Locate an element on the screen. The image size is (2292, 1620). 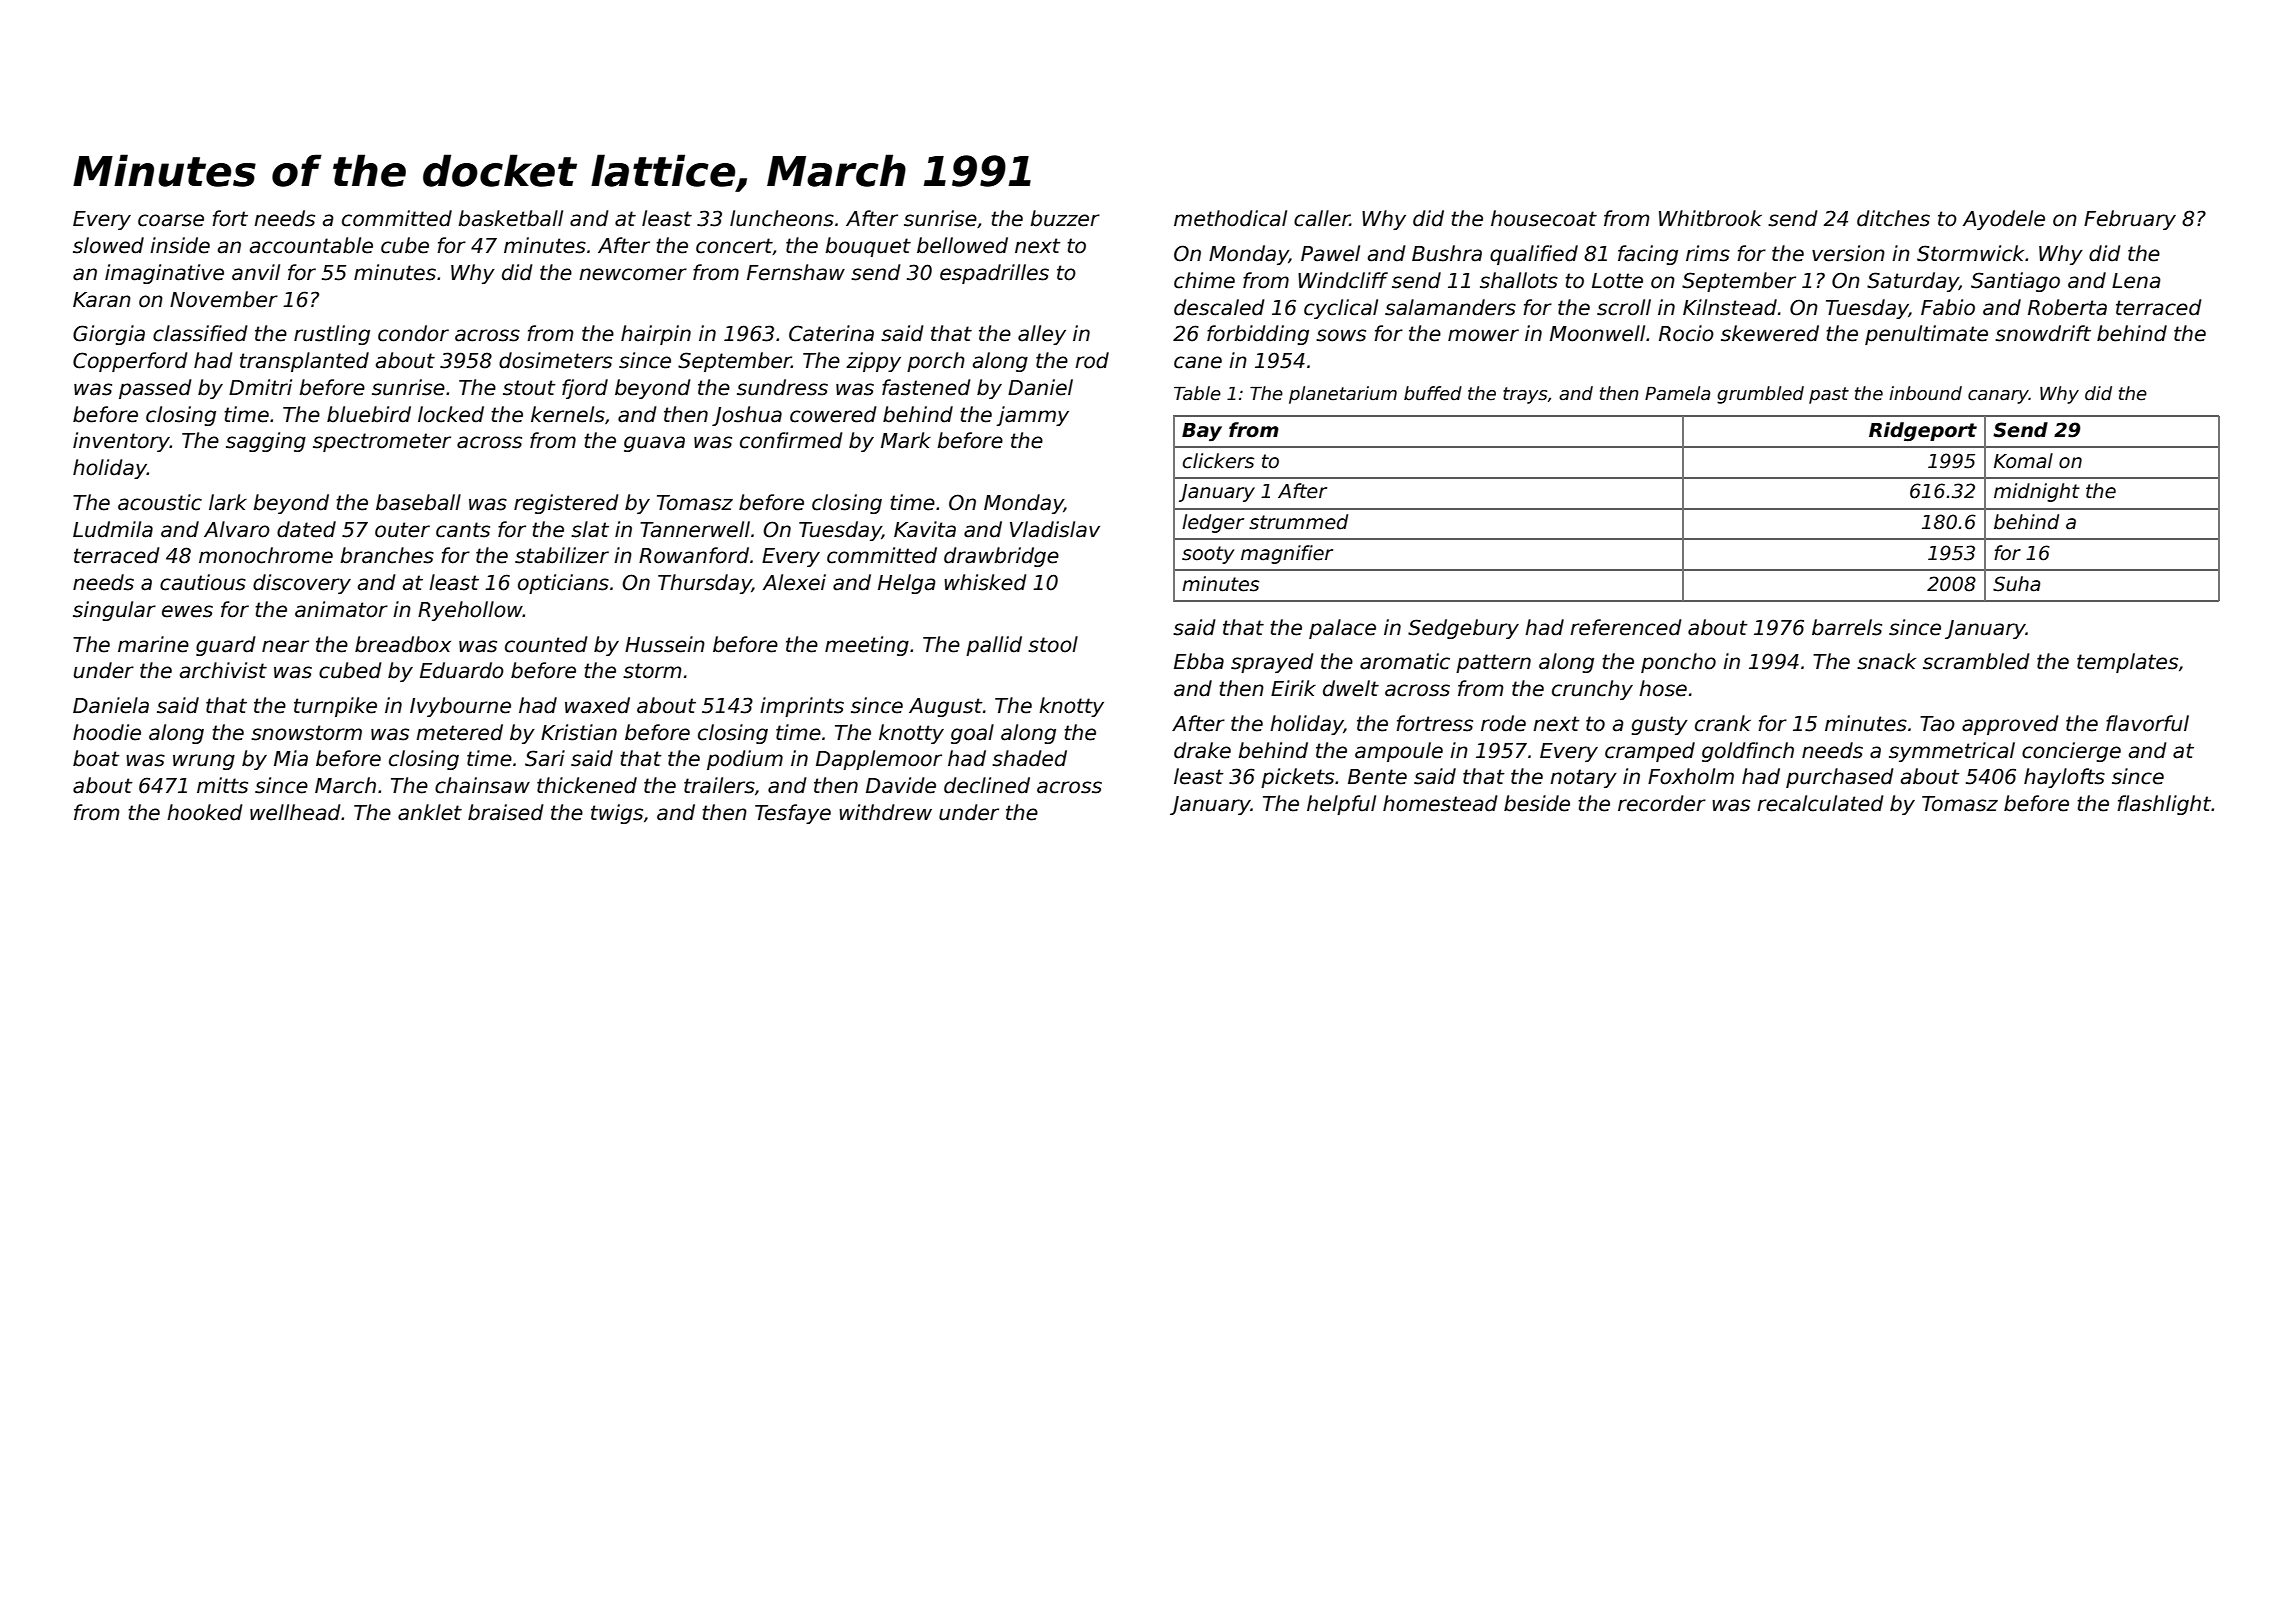
slowed is located at coordinates (108, 245).
